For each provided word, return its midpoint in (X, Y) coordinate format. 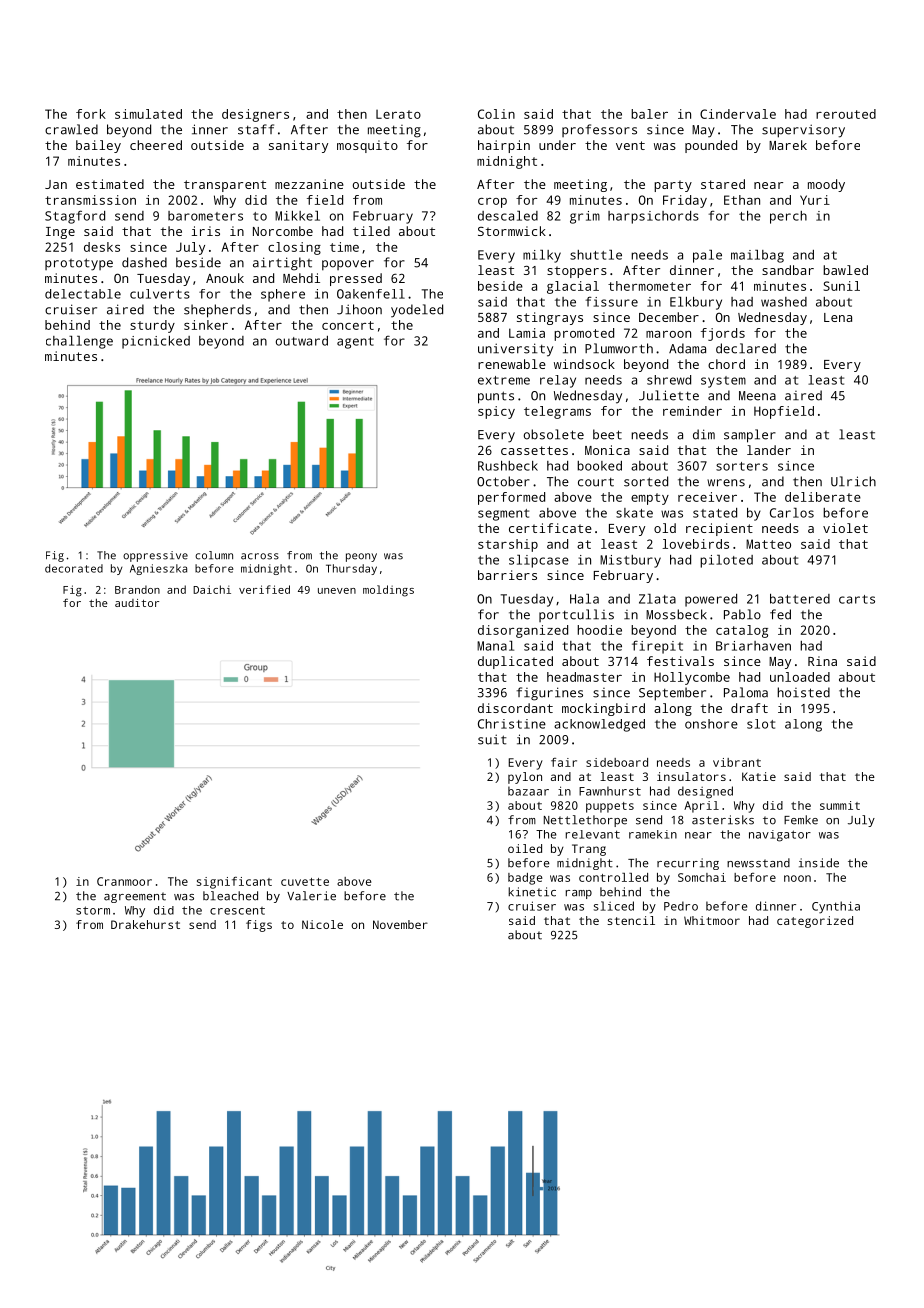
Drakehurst (145, 924)
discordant (515, 708)
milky (542, 256)
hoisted (803, 692)
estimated (110, 184)
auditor (137, 603)
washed (784, 302)
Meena (757, 396)
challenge (79, 342)
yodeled (417, 311)
